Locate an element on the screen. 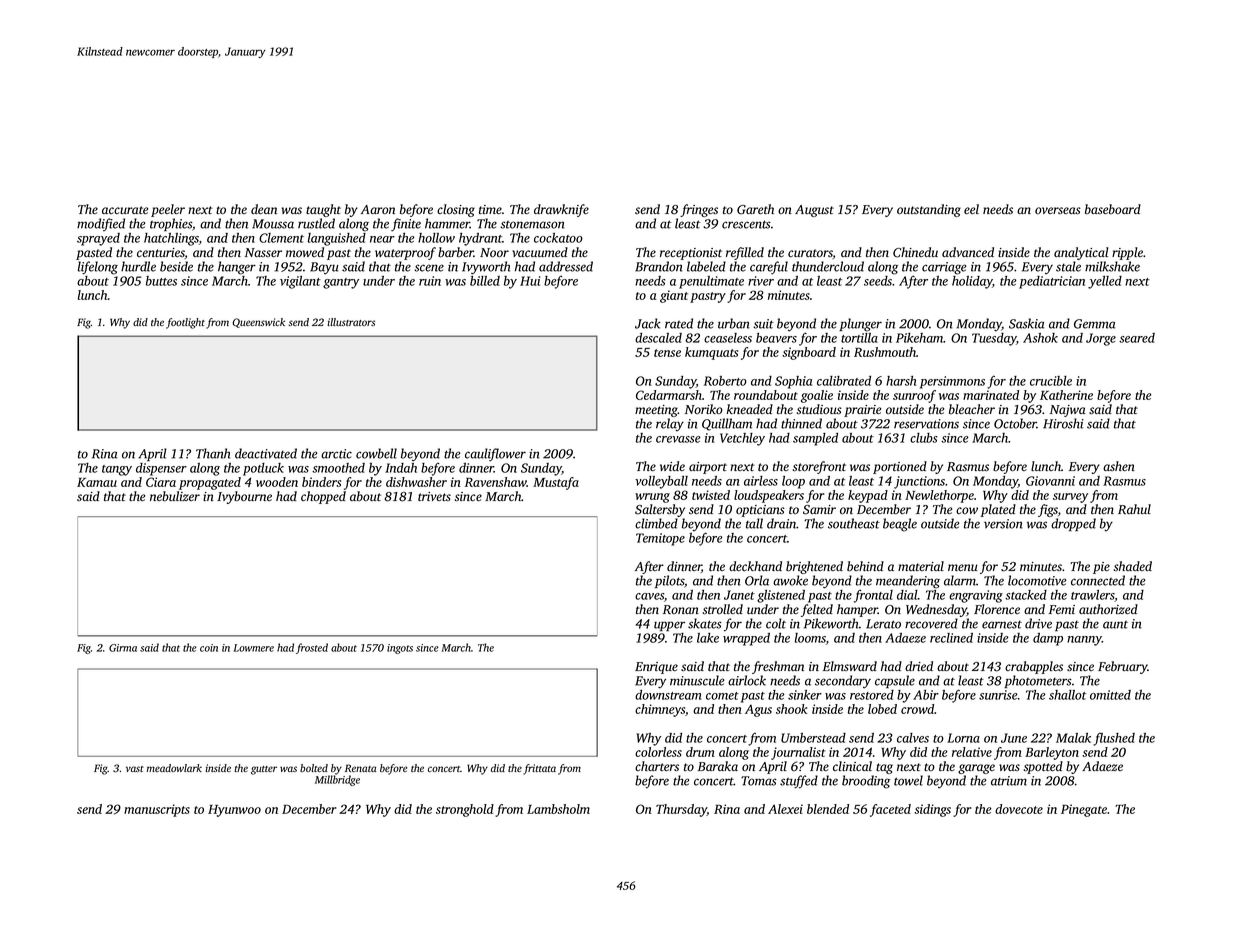 This screenshot has width=1233, height=952. baseboard is located at coordinates (1113, 209).
